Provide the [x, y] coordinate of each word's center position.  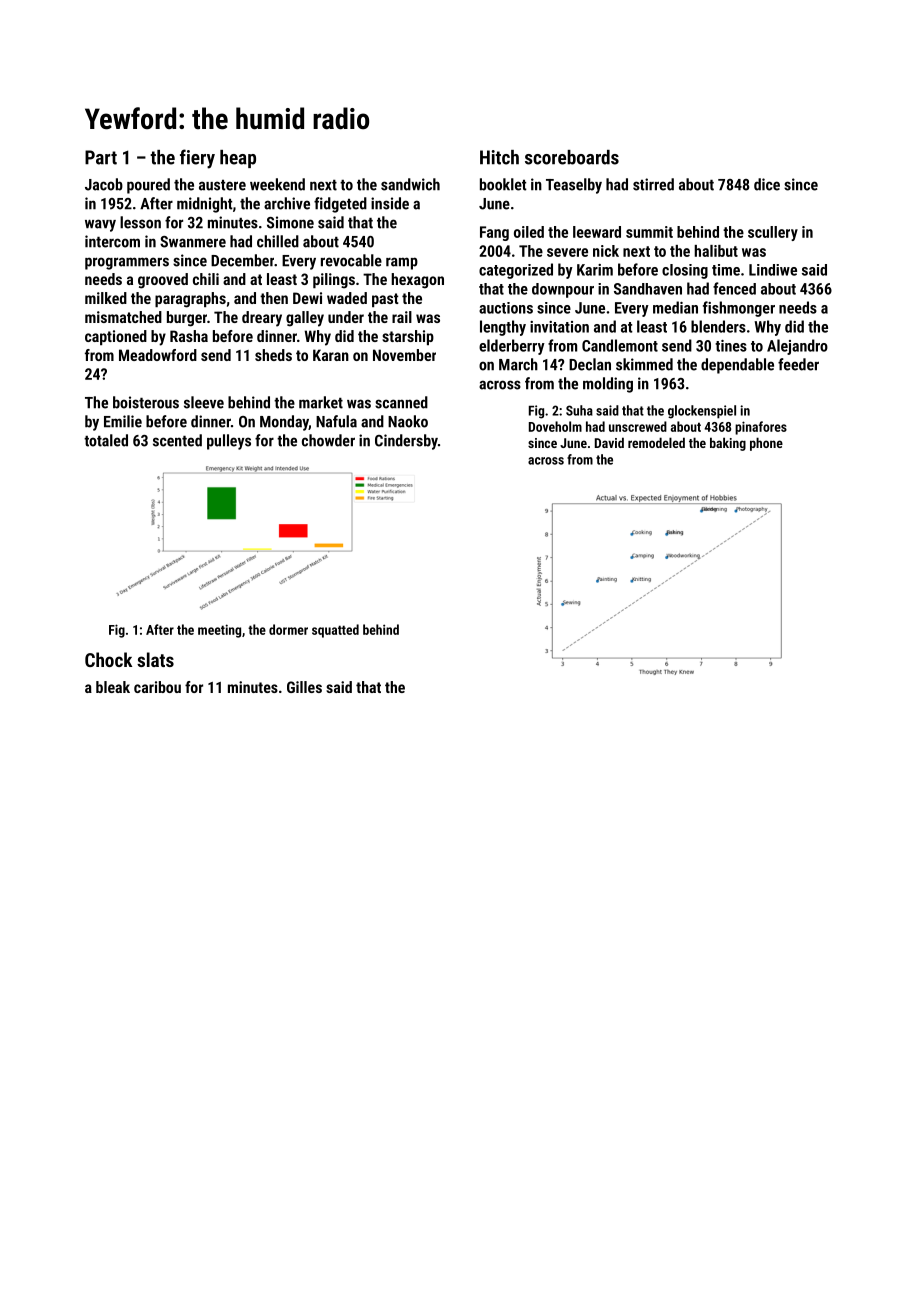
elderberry [512, 347]
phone [766, 444]
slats [155, 659]
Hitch [499, 157]
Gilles [304, 687]
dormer [288, 629]
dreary [262, 319]
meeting [219, 631]
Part [101, 157]
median [675, 307]
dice [767, 184]
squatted [335, 631]
